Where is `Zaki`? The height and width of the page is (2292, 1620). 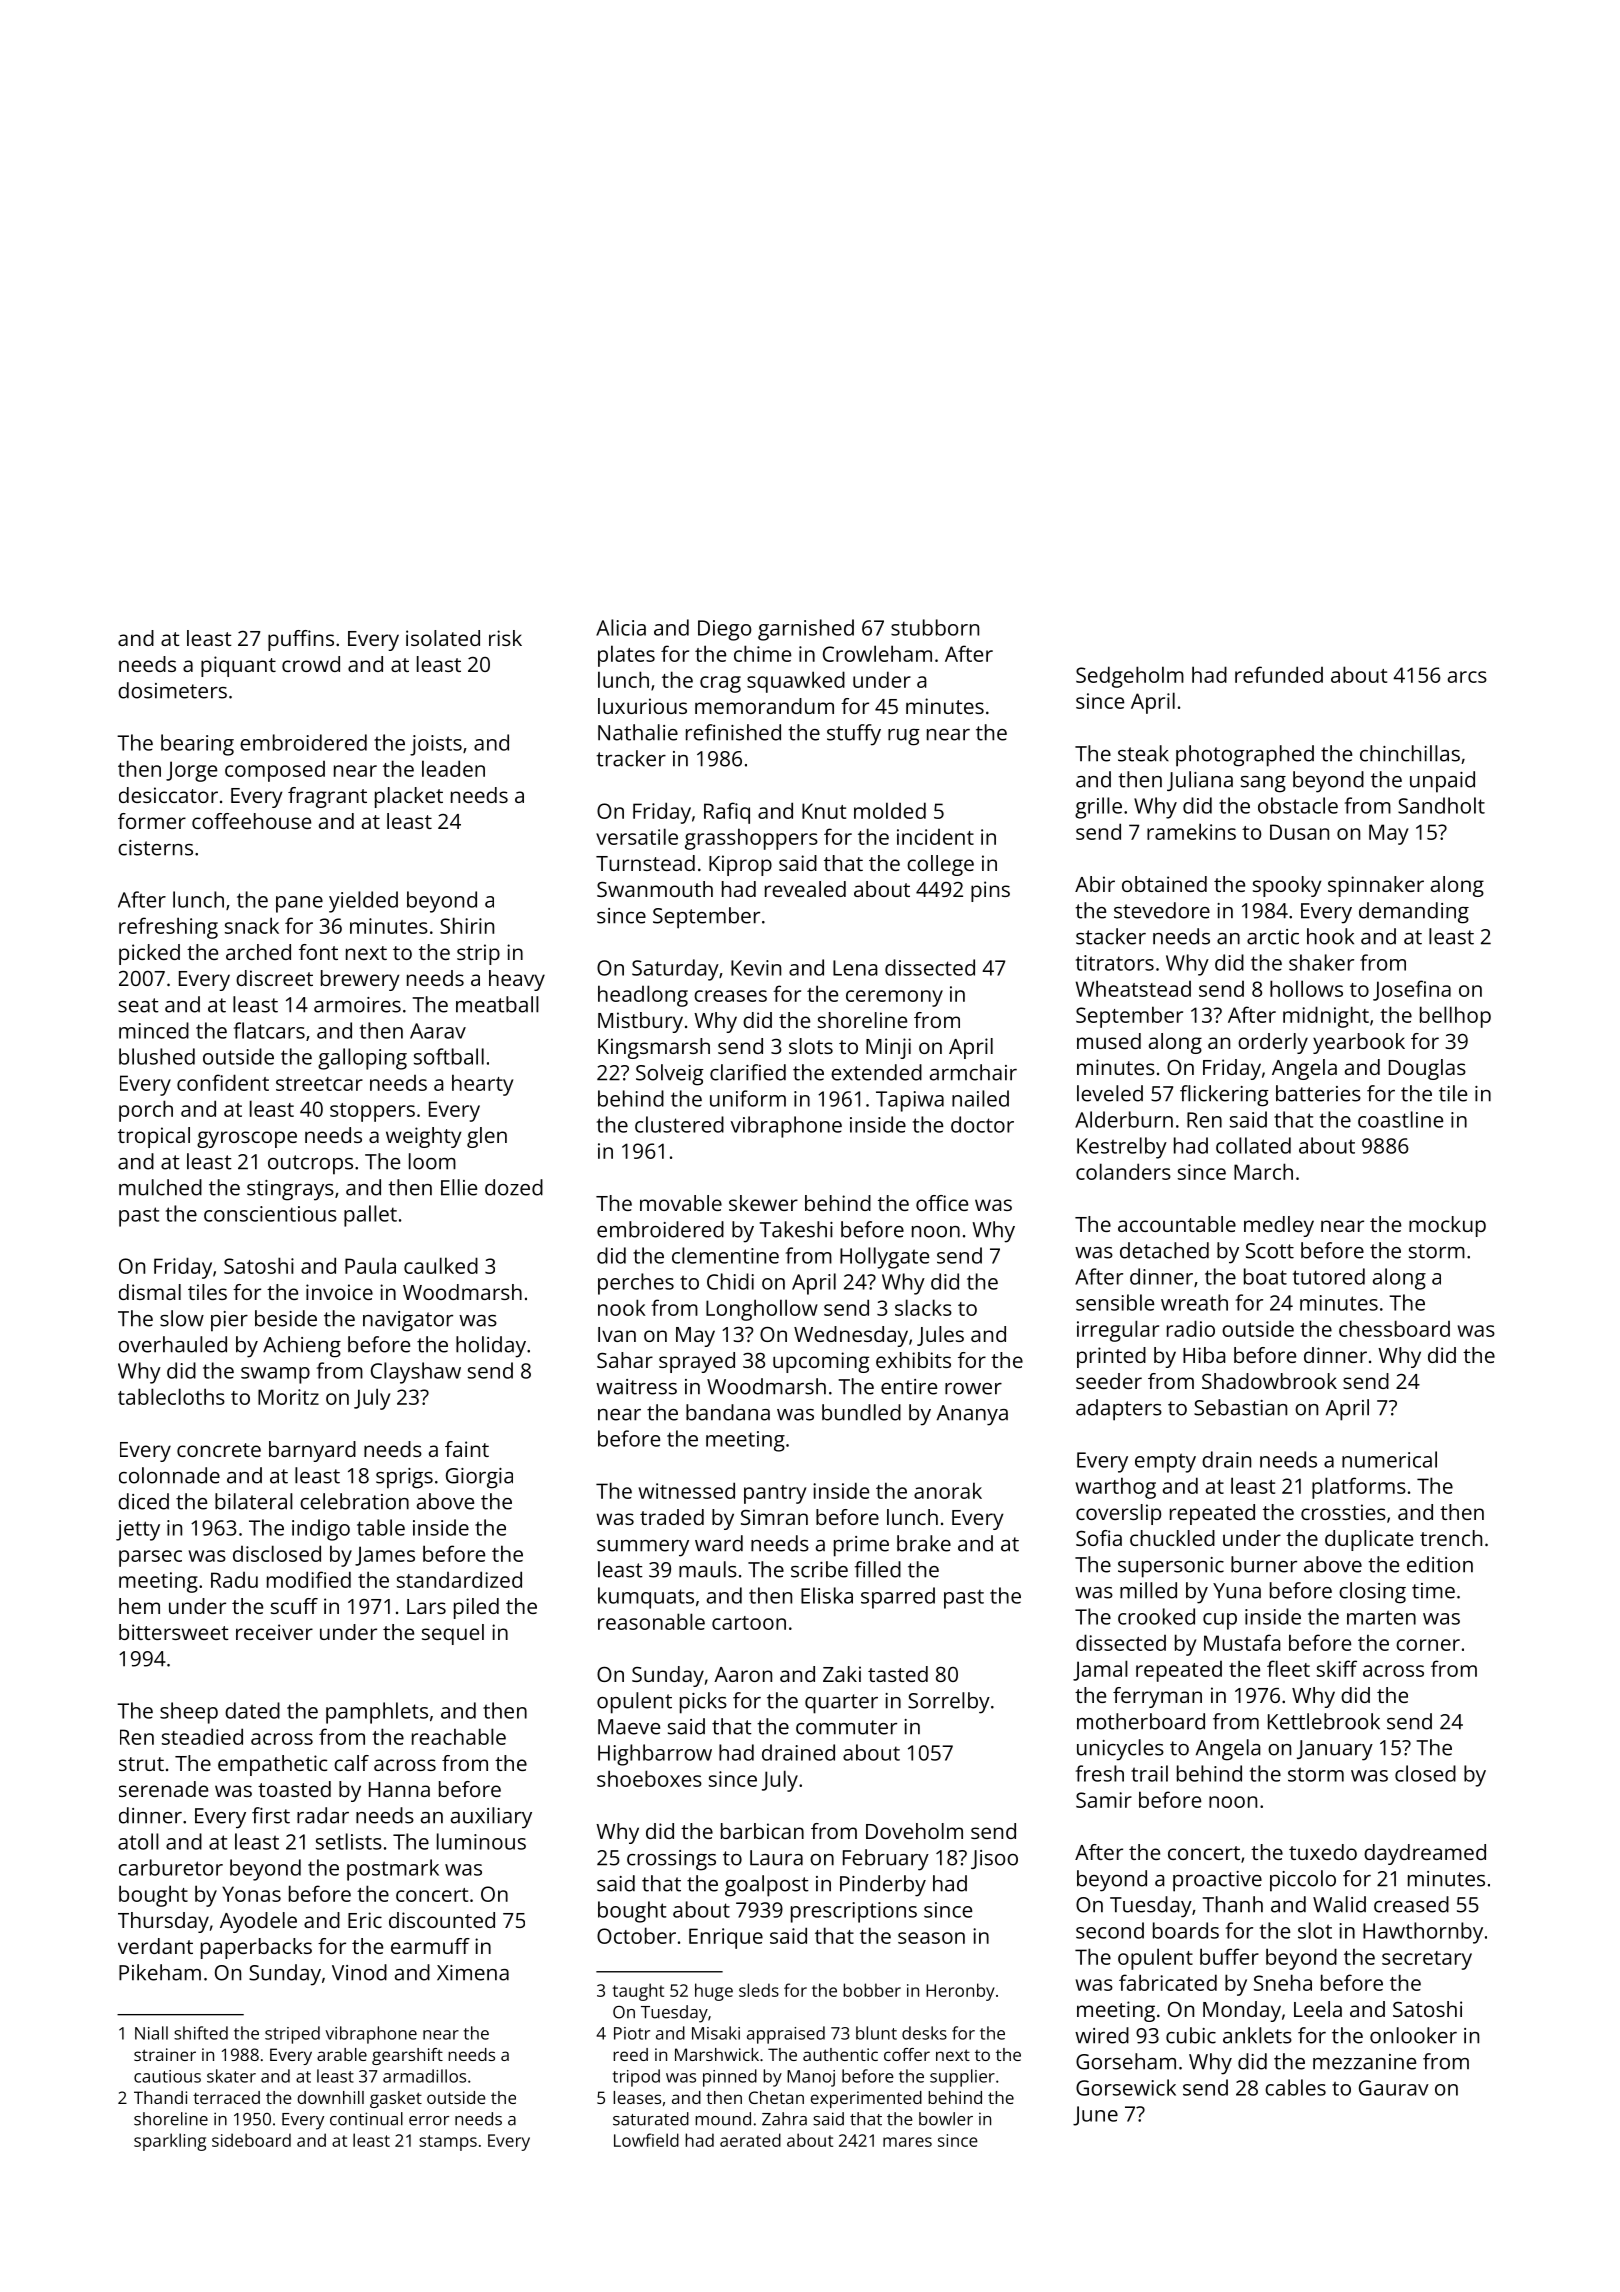
Zaki is located at coordinates (842, 1674).
